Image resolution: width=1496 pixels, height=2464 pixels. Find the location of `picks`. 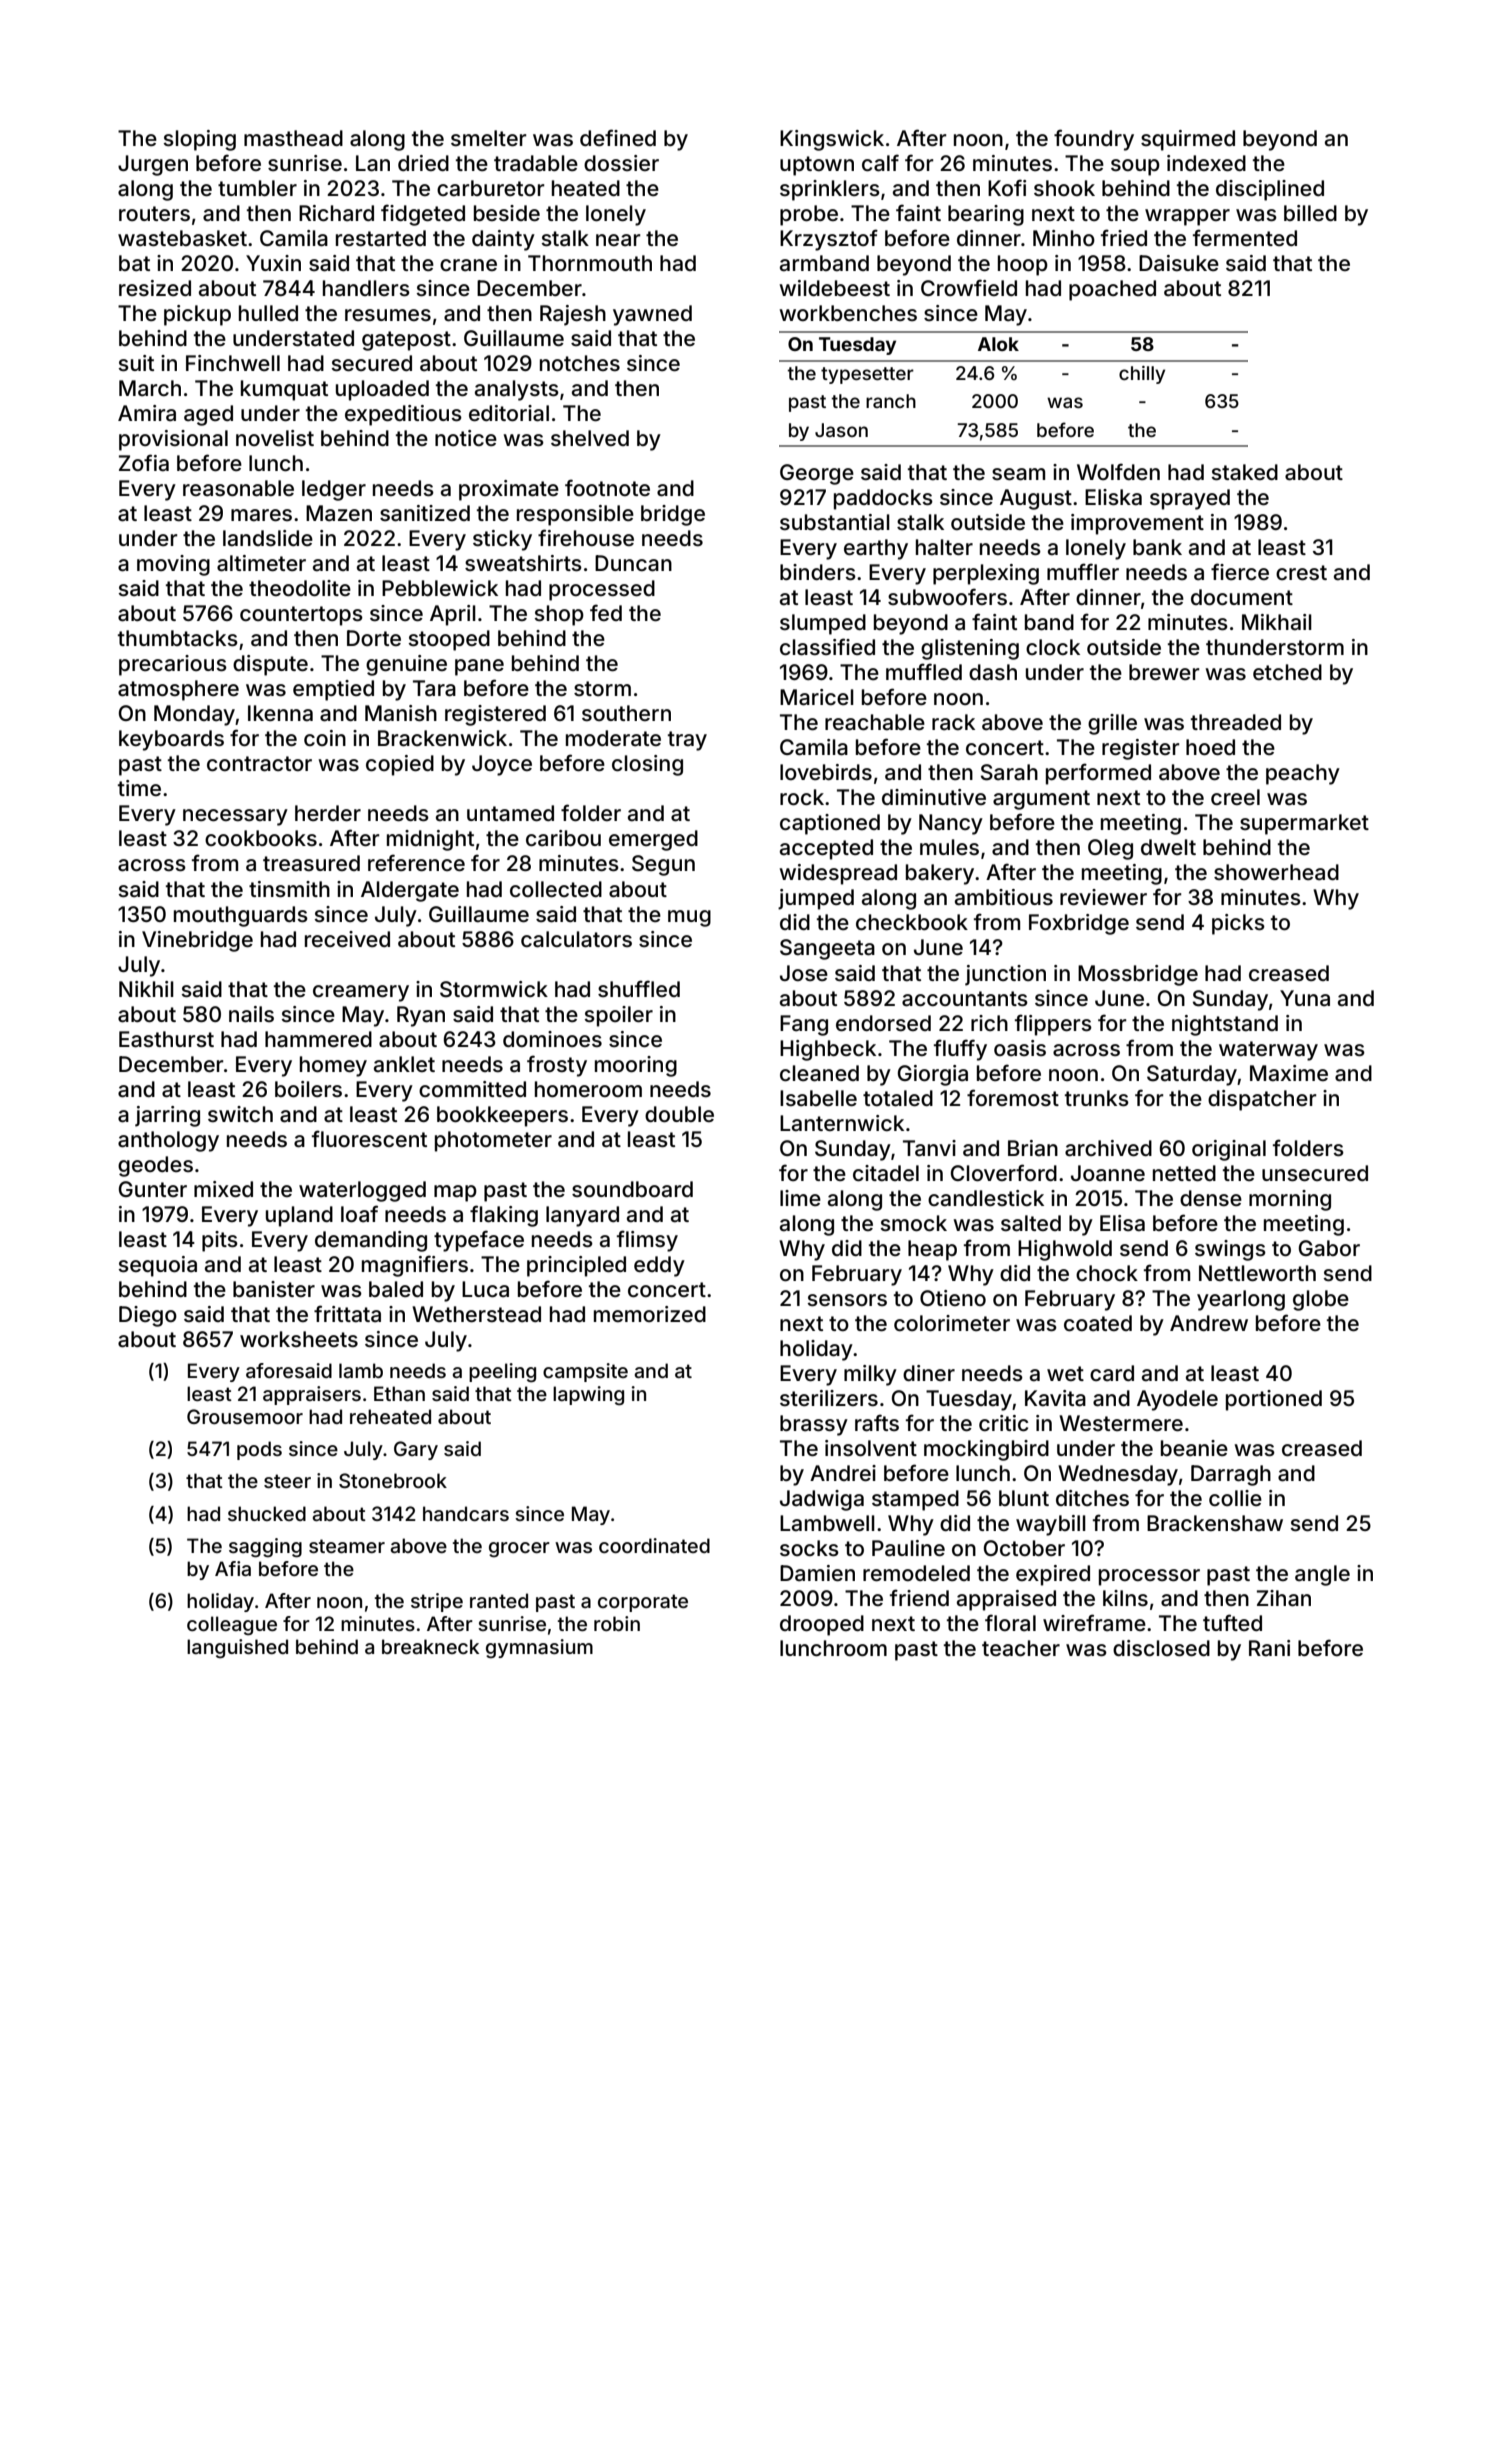

picks is located at coordinates (1238, 924).
